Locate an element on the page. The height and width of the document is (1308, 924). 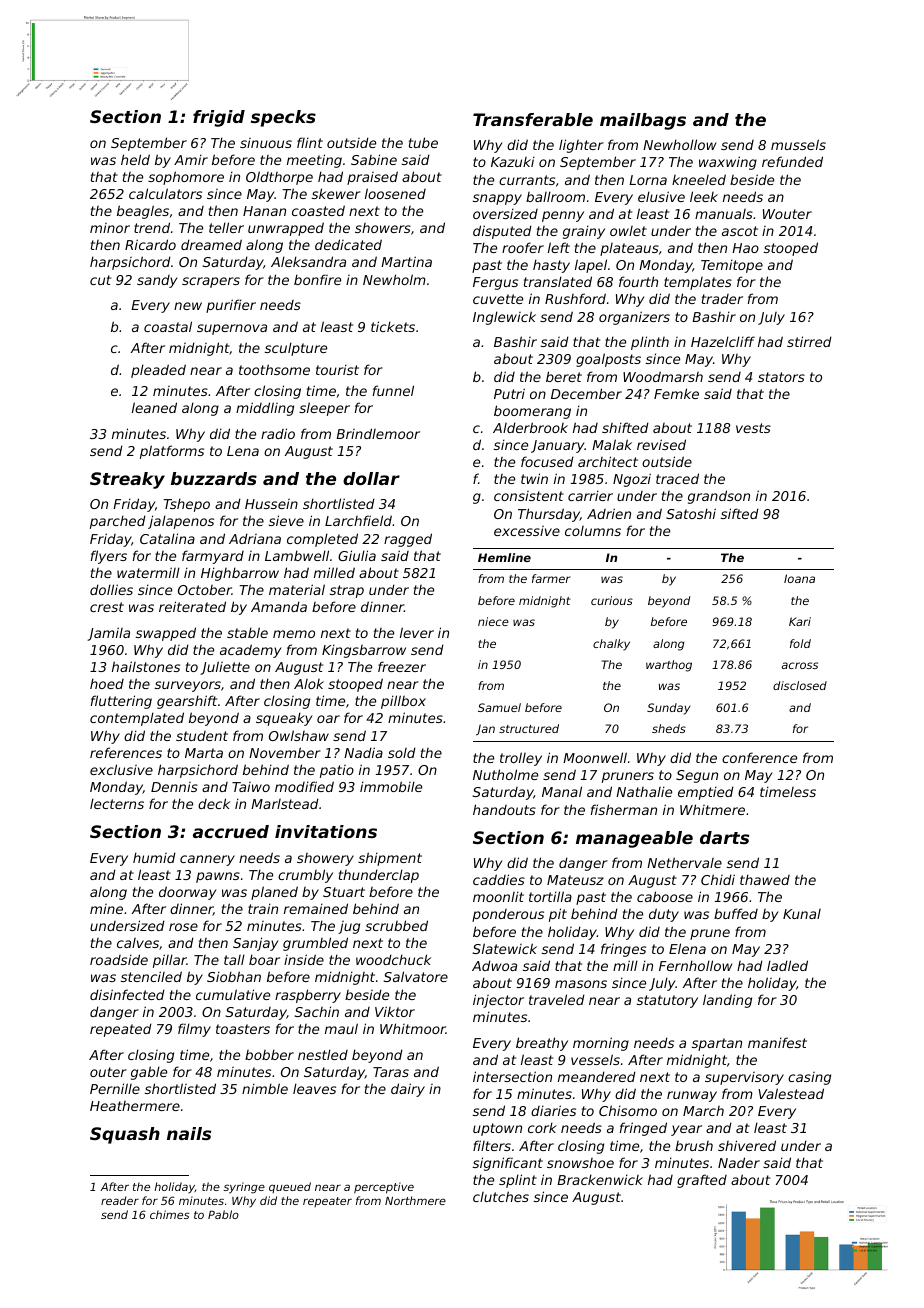
Stuart is located at coordinates (344, 892).
